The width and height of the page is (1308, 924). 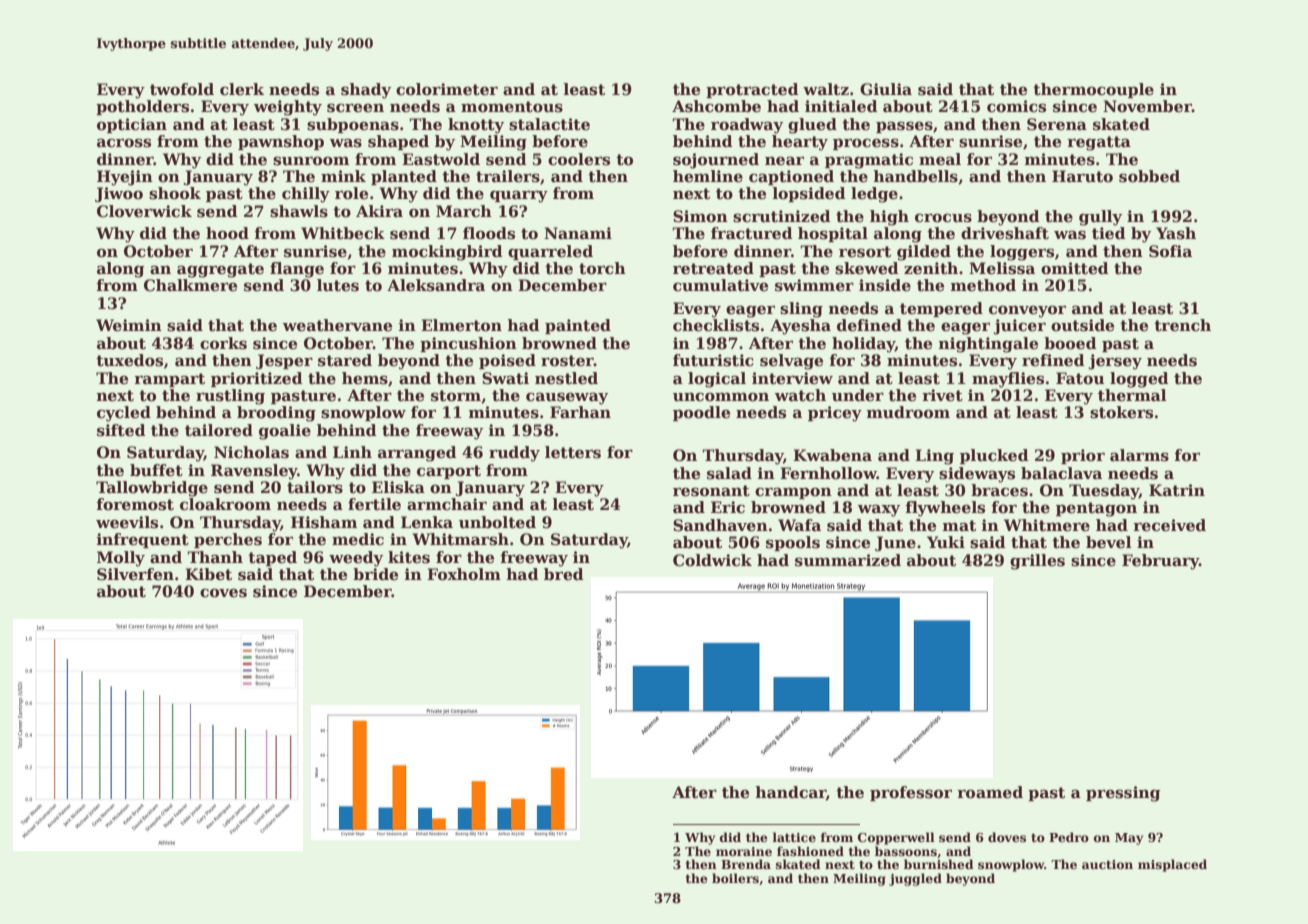 I want to click on Giulia, so click(x=886, y=89).
